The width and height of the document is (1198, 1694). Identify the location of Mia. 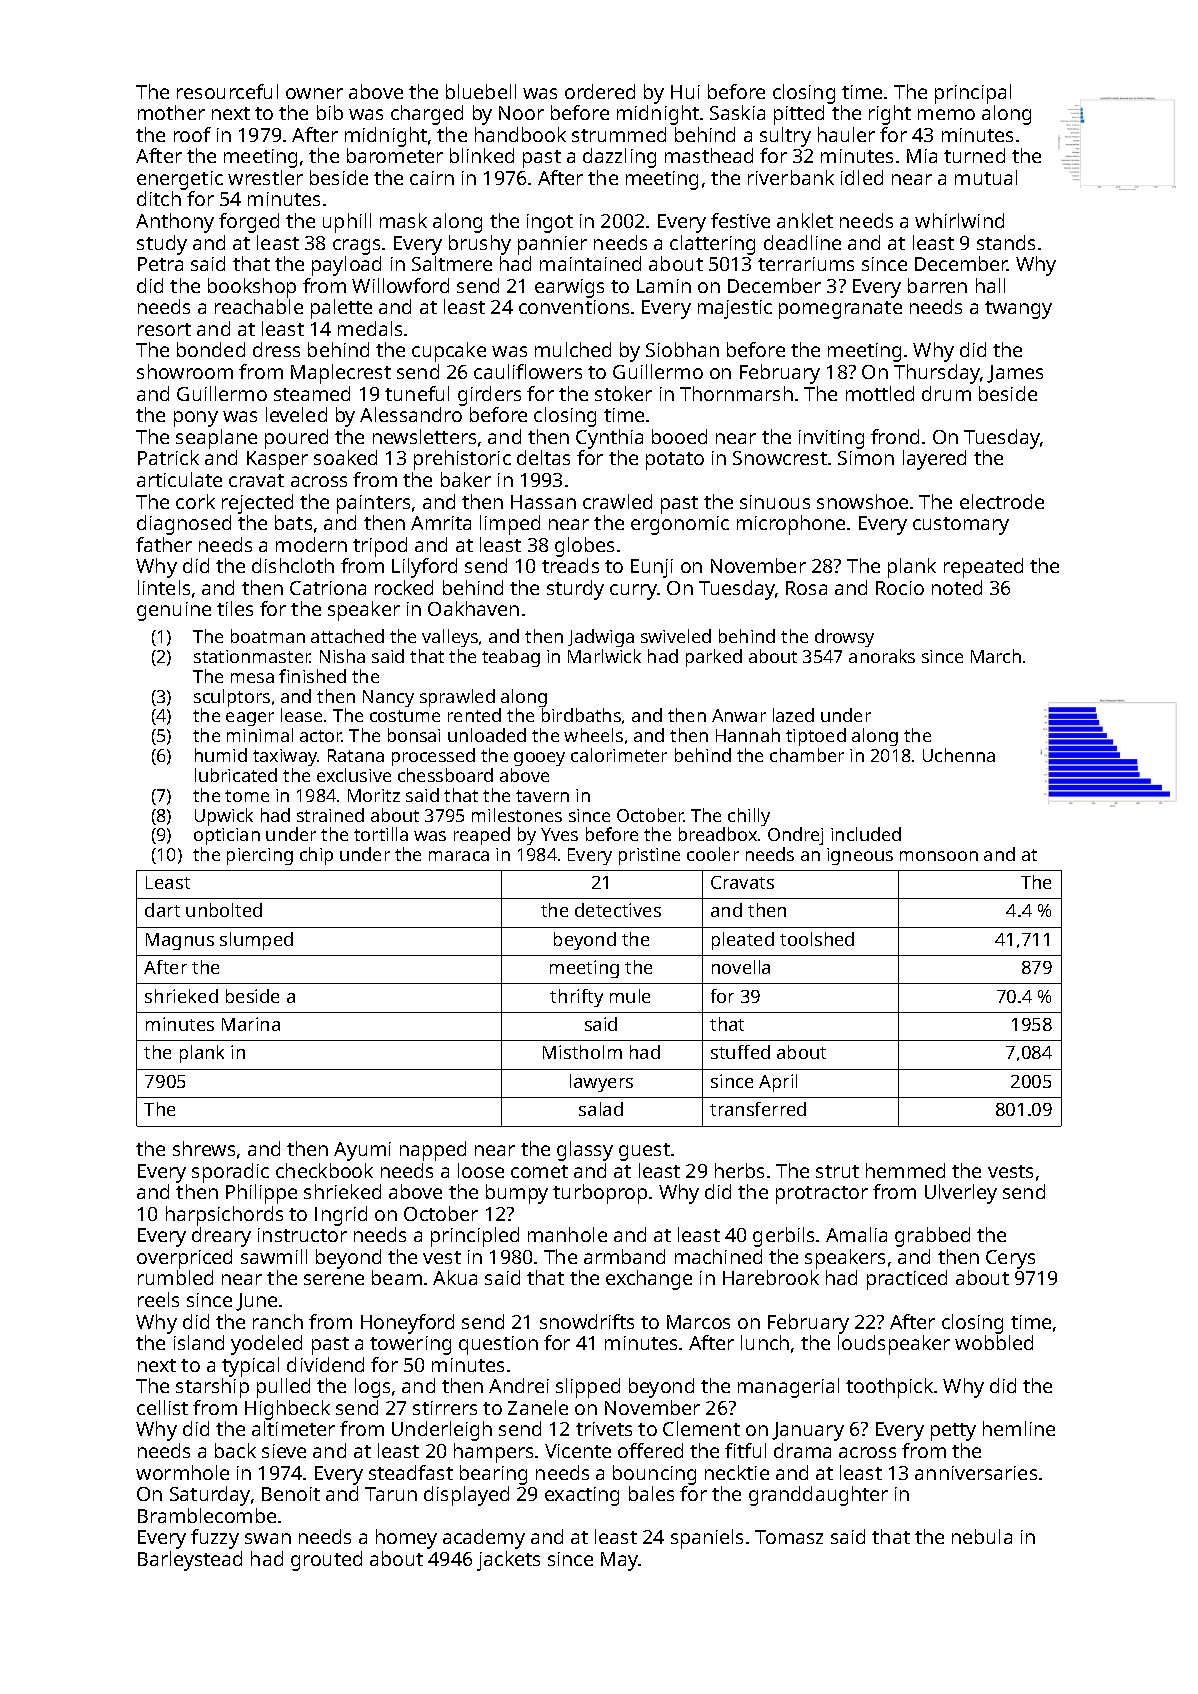
(922, 156).
